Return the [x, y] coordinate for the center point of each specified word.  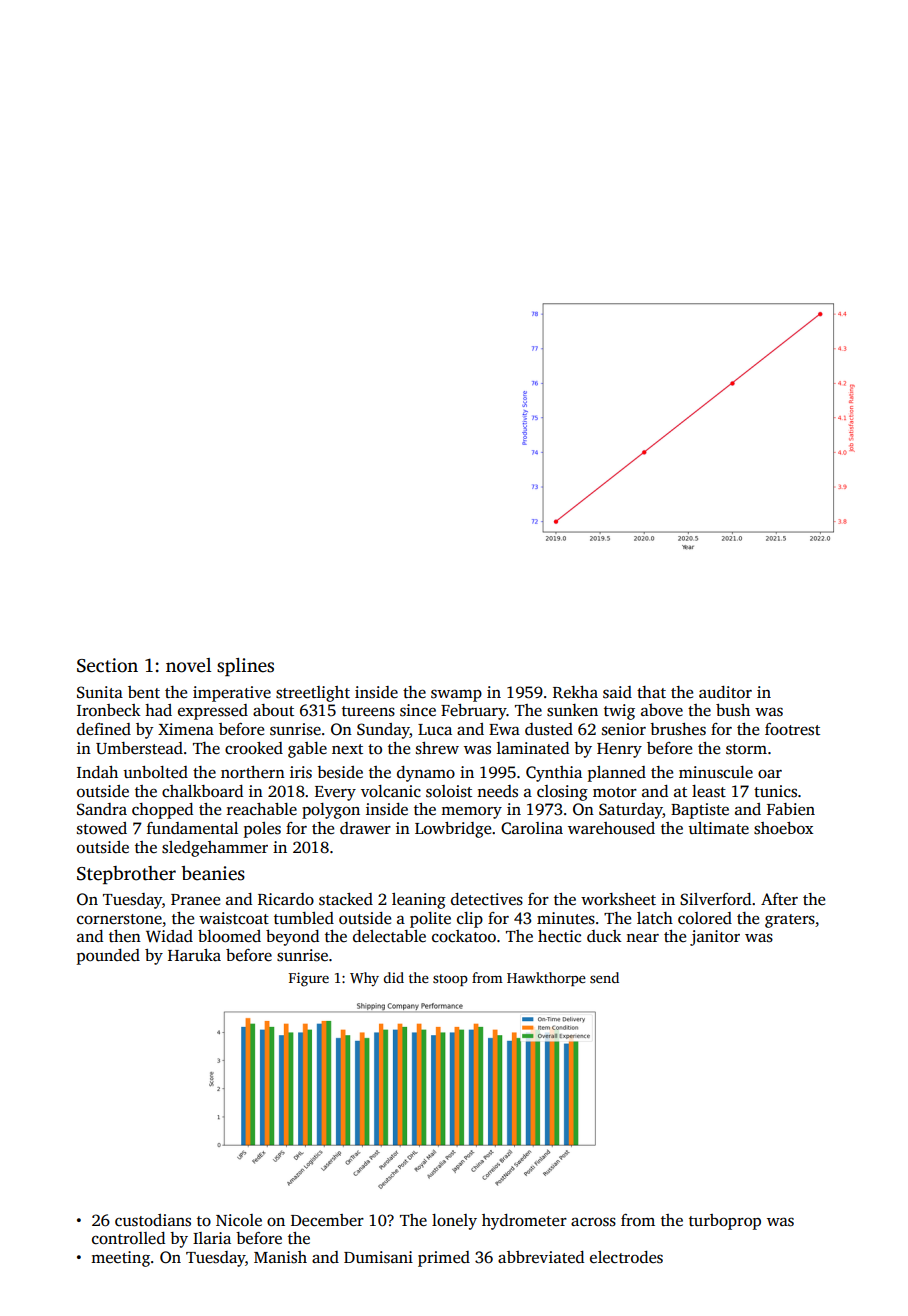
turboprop [725, 1222]
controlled [128, 1238]
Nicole [239, 1220]
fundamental [192, 828]
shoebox [783, 828]
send [604, 977]
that [651, 692]
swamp [456, 695]
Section [107, 665]
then [125, 936]
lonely [454, 1222]
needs [497, 791]
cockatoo [464, 936]
